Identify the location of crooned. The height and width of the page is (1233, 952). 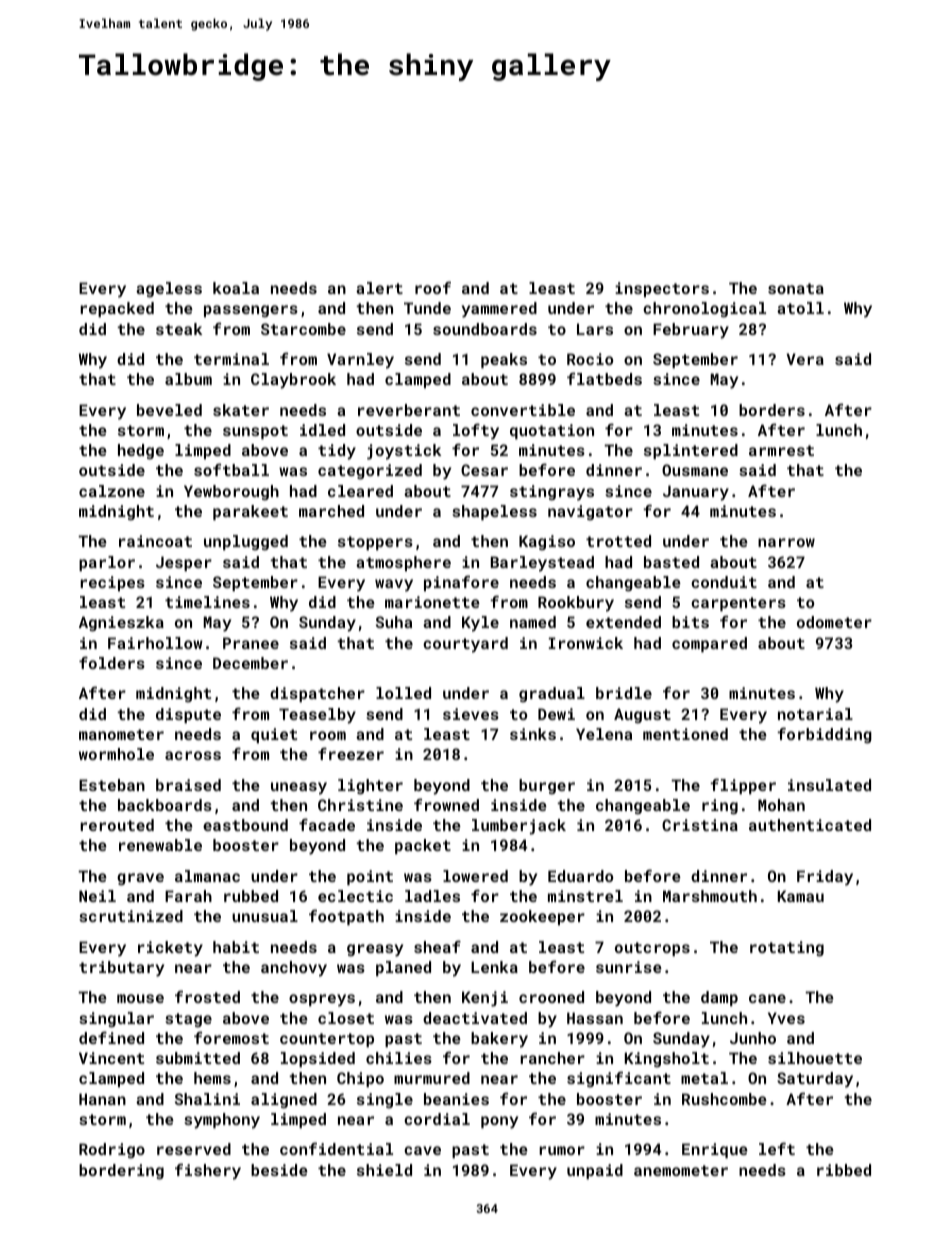
(551, 997).
